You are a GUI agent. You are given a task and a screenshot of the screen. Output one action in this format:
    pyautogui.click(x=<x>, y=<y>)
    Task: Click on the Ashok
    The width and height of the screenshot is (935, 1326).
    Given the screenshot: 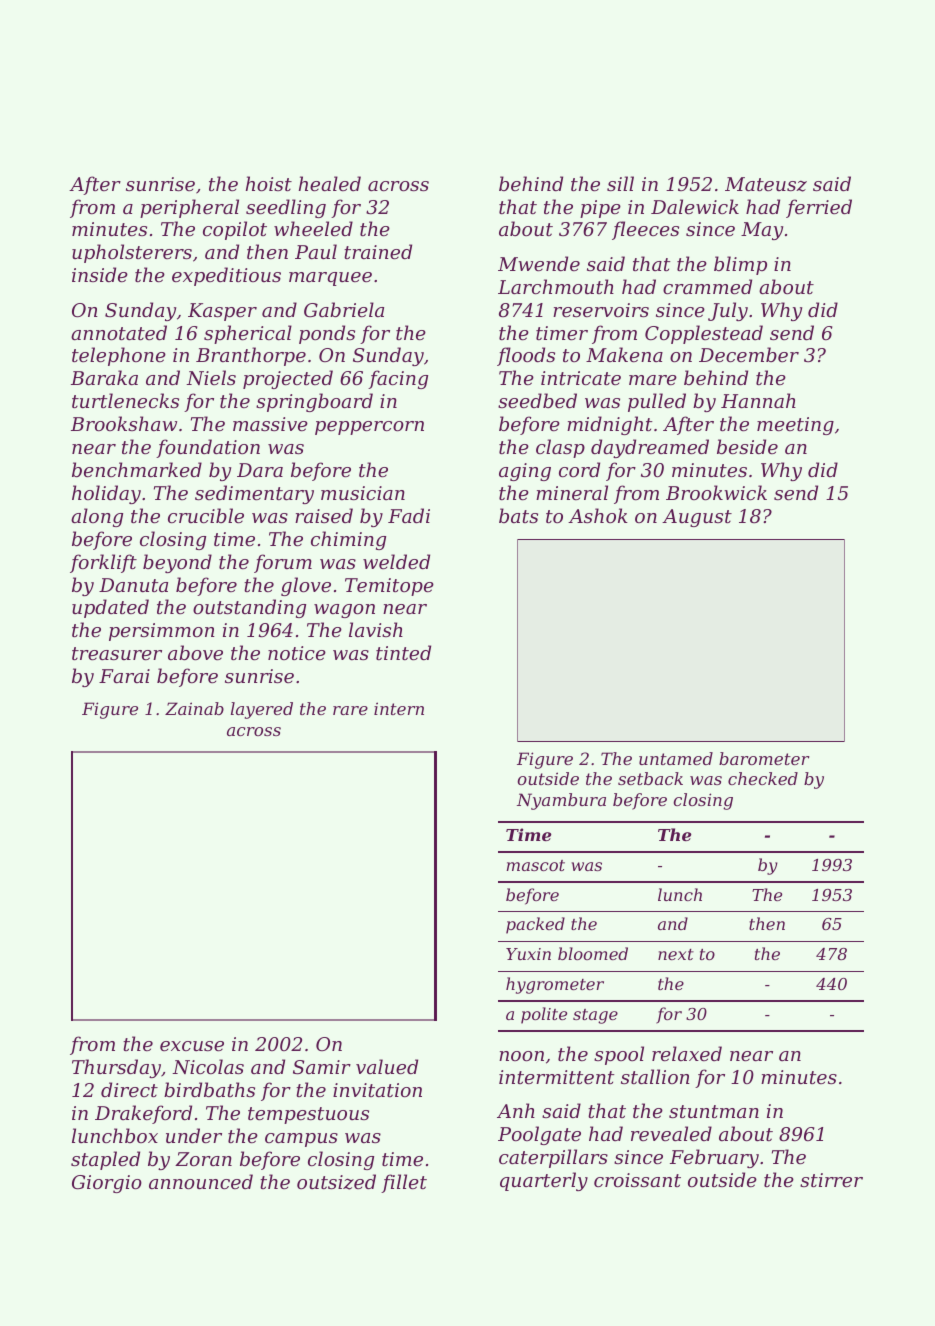 What is the action you would take?
    pyautogui.click(x=598, y=515)
